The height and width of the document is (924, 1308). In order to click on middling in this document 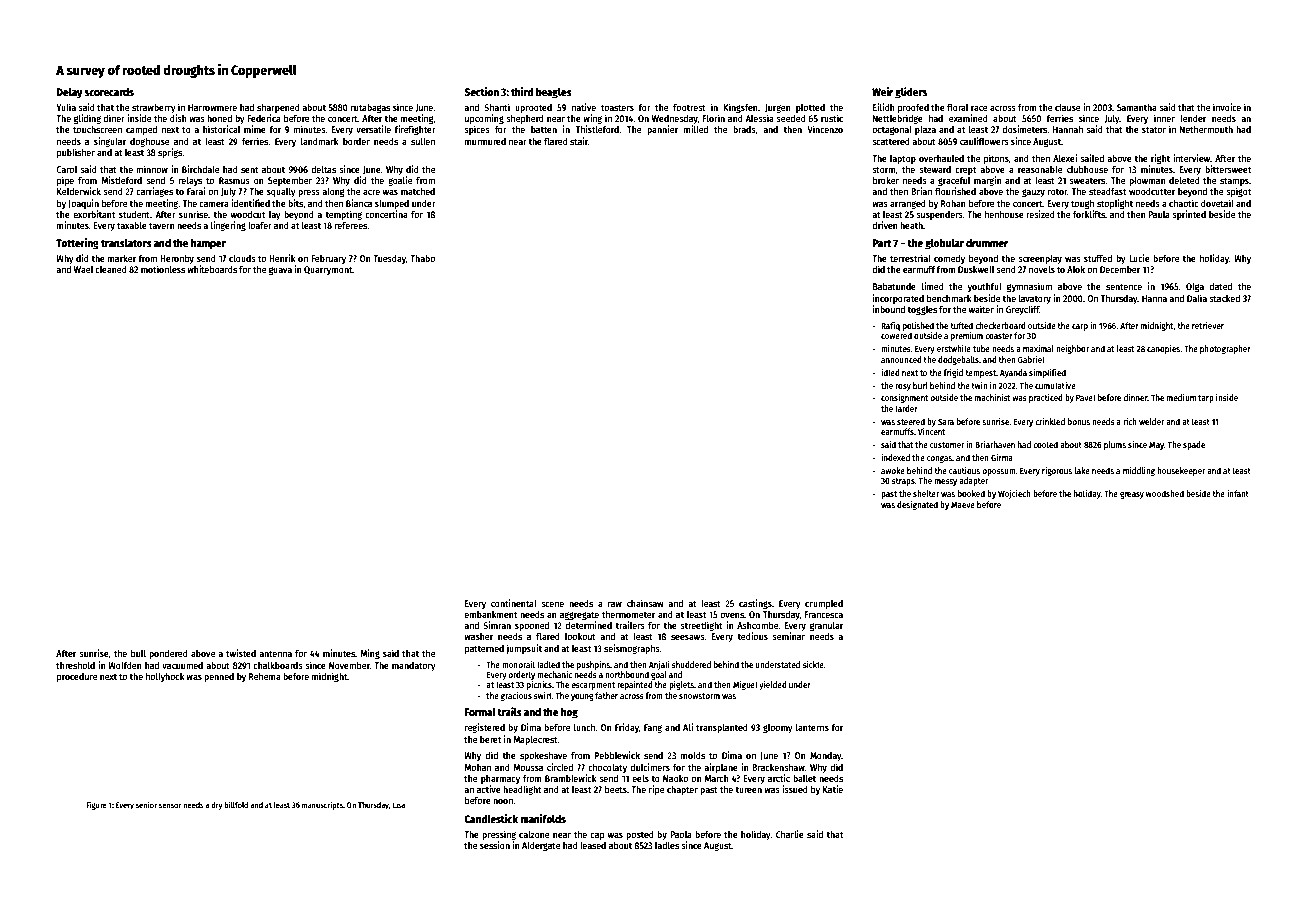, I will do `click(1139, 471)`.
